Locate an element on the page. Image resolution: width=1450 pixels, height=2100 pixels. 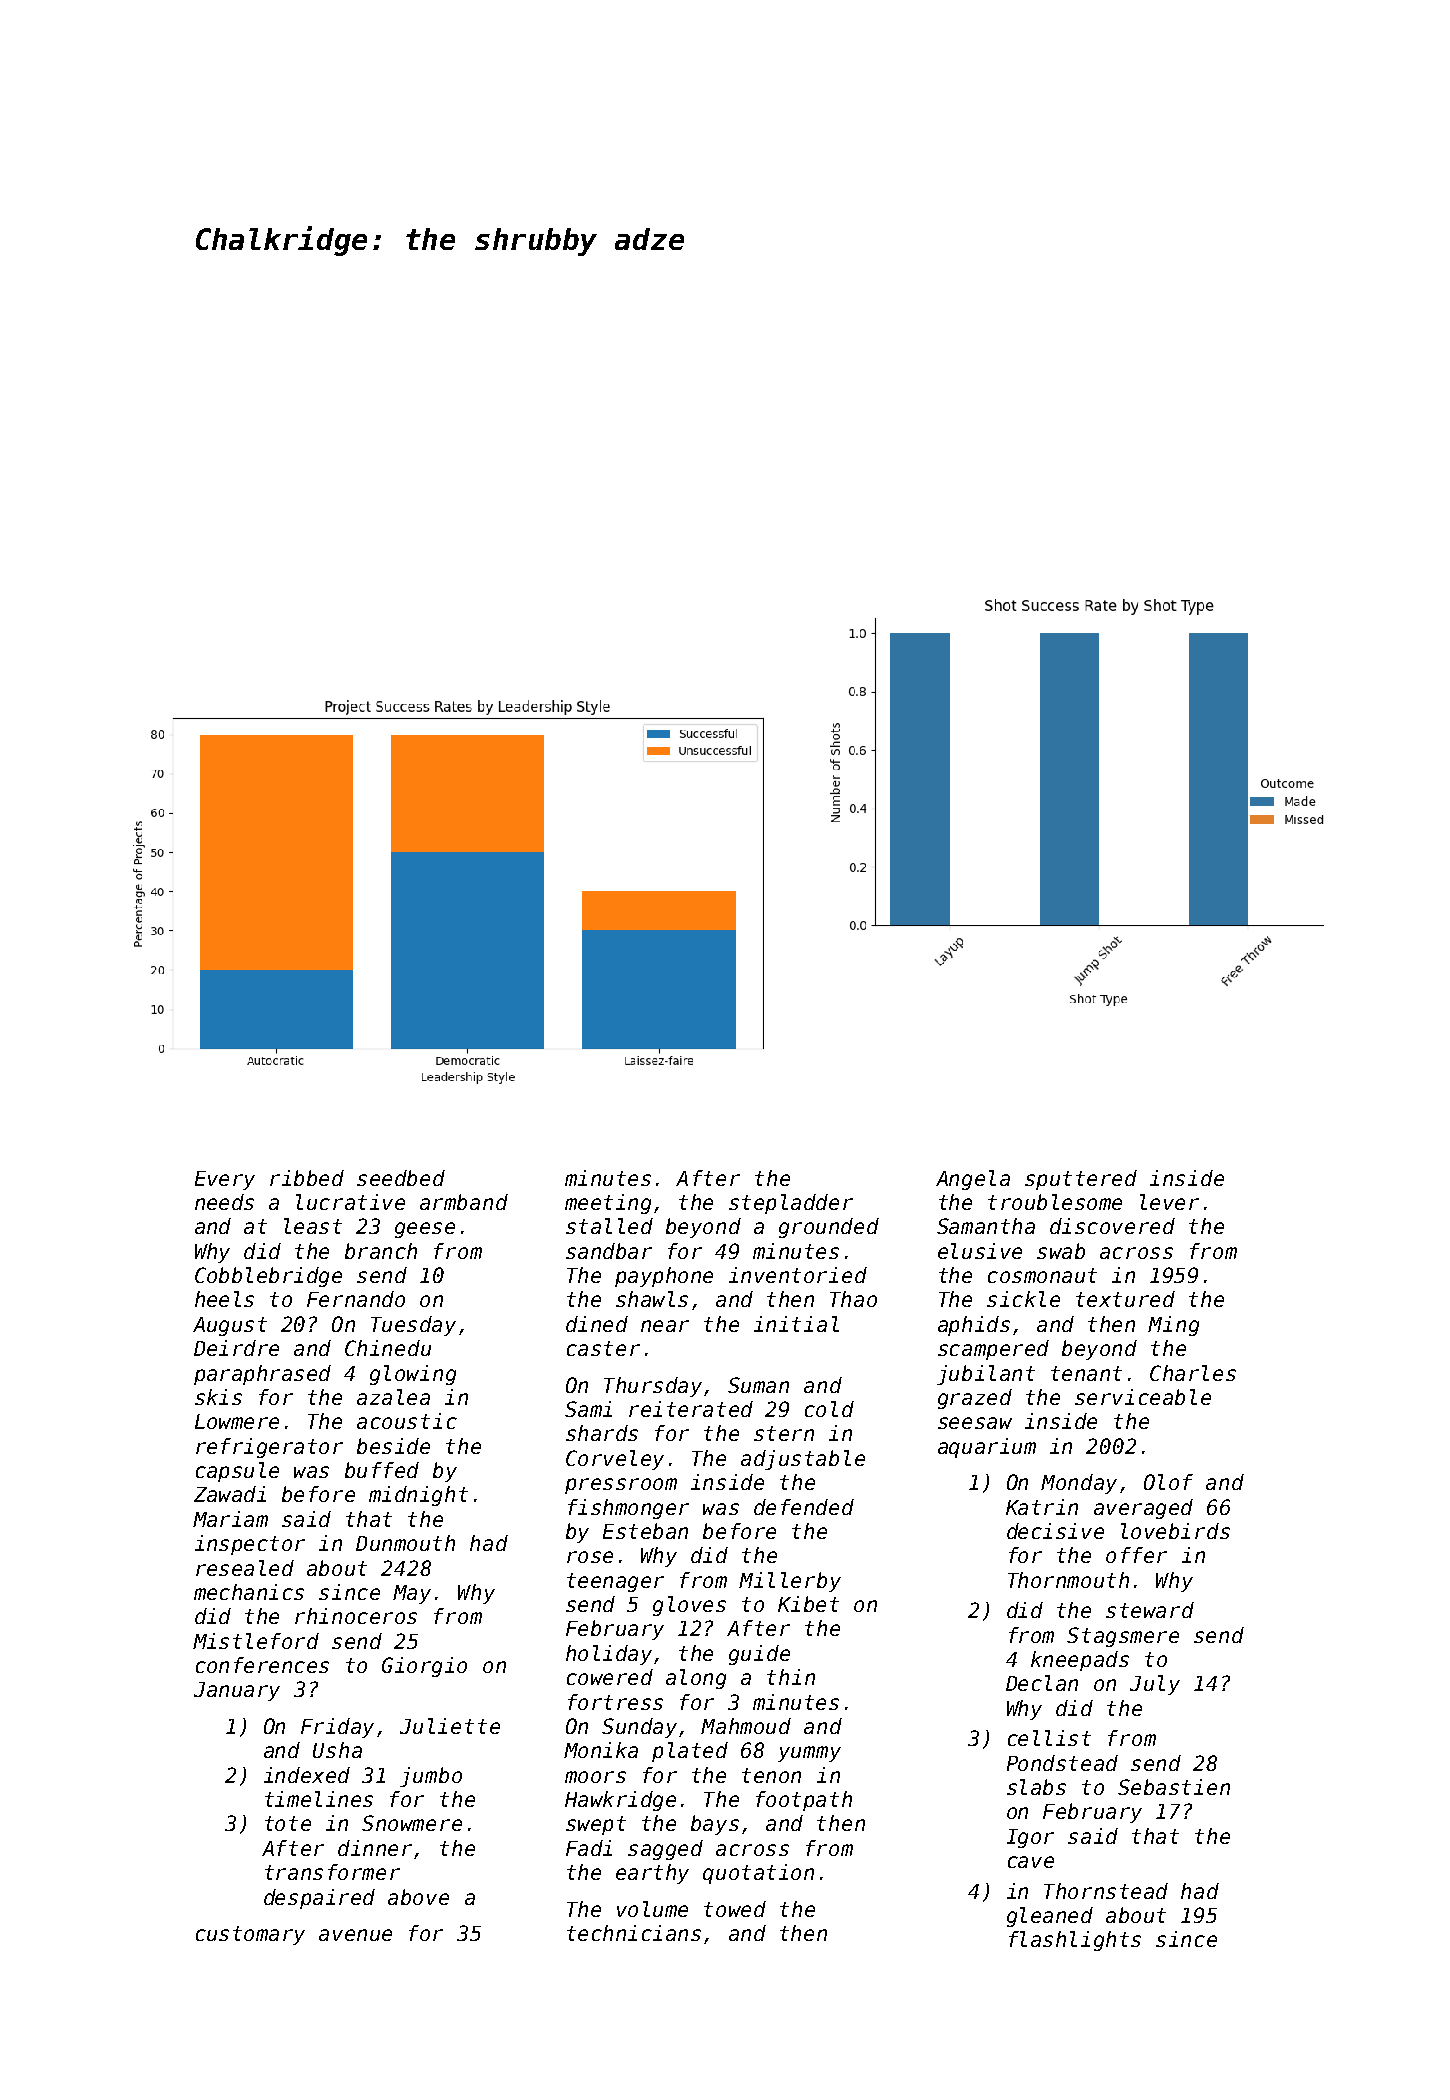
initial is located at coordinates (796, 1324).
